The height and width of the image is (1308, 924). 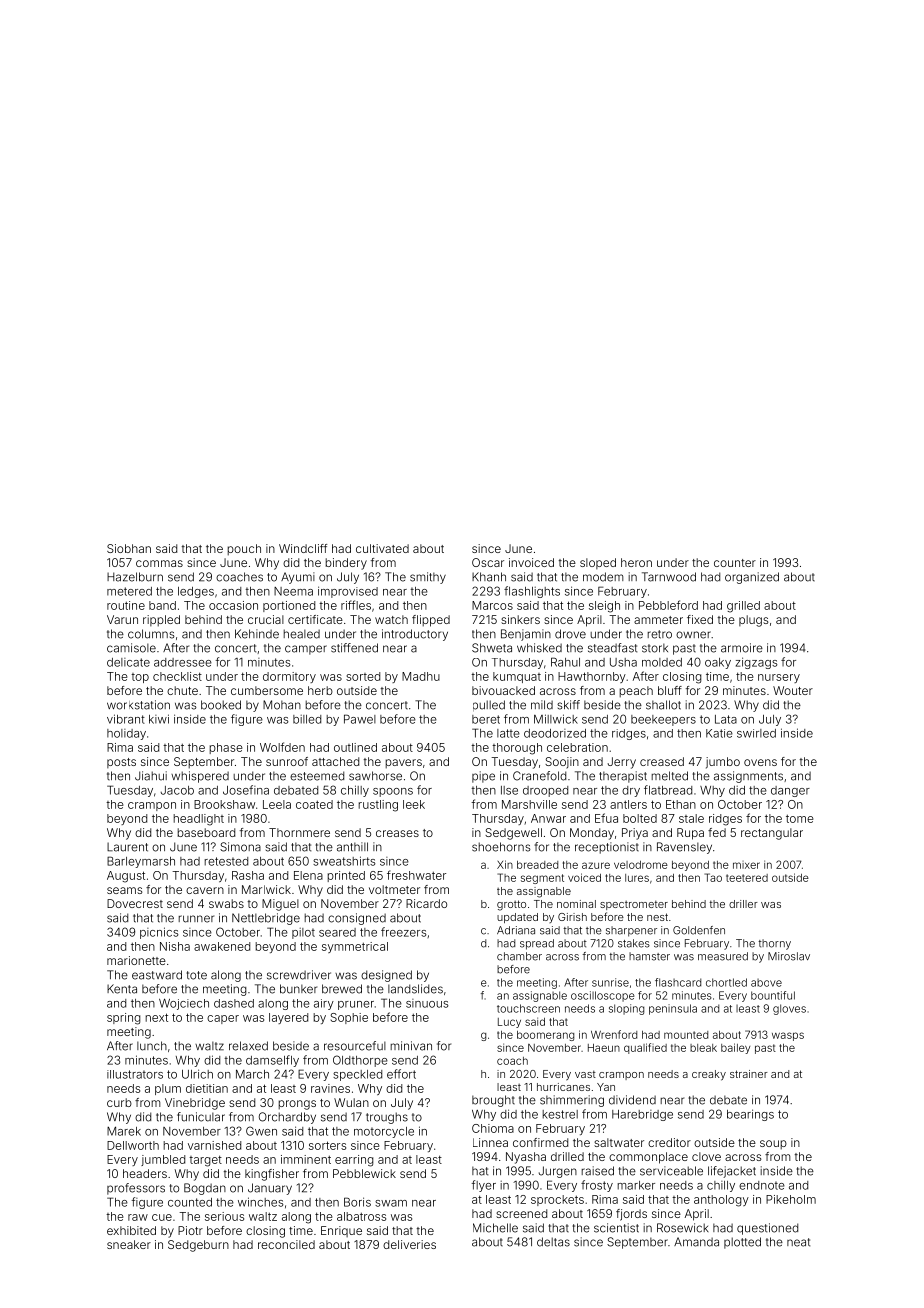 I want to click on sloped, so click(x=598, y=563).
